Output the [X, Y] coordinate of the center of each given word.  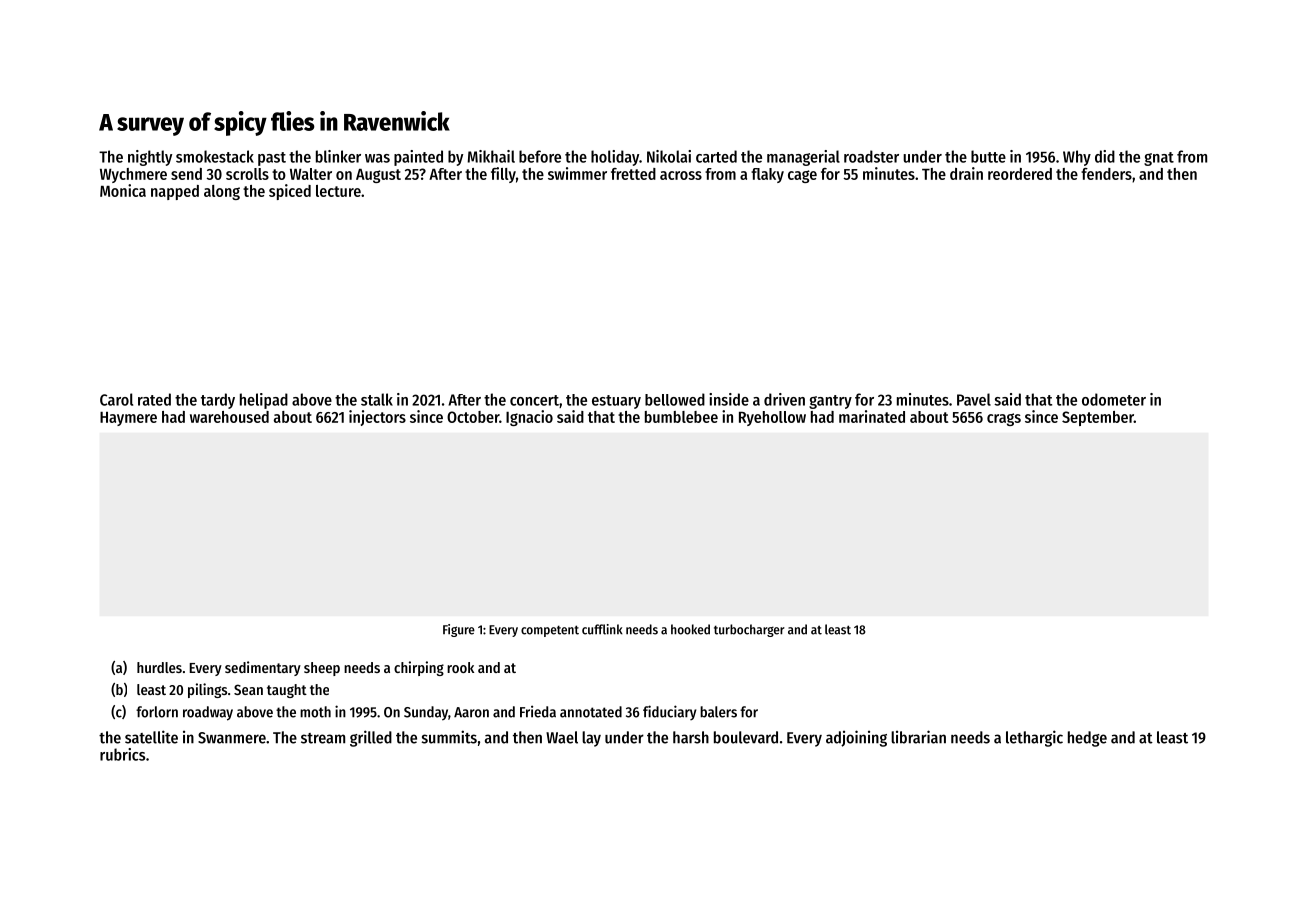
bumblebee [681, 417]
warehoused [229, 417]
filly [503, 175]
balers [718, 712]
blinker [338, 156]
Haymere [128, 419]
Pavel [974, 399]
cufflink [602, 629]
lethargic [1034, 738]
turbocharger [749, 630]
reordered [1020, 174]
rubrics [122, 754]
